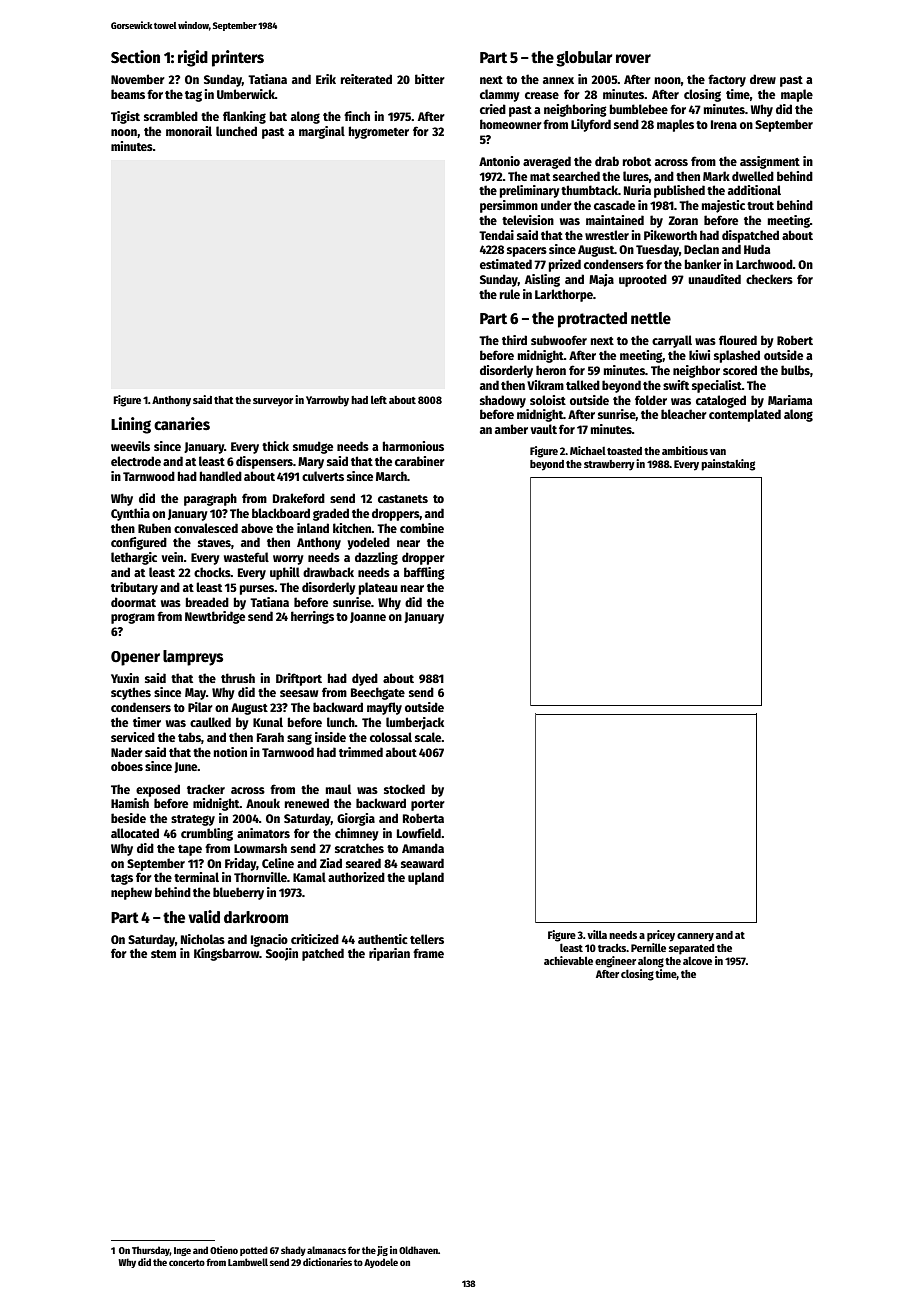 The width and height of the screenshot is (924, 1308). Describe the element at coordinates (568, 960) in the screenshot. I see `achievable` at that location.
